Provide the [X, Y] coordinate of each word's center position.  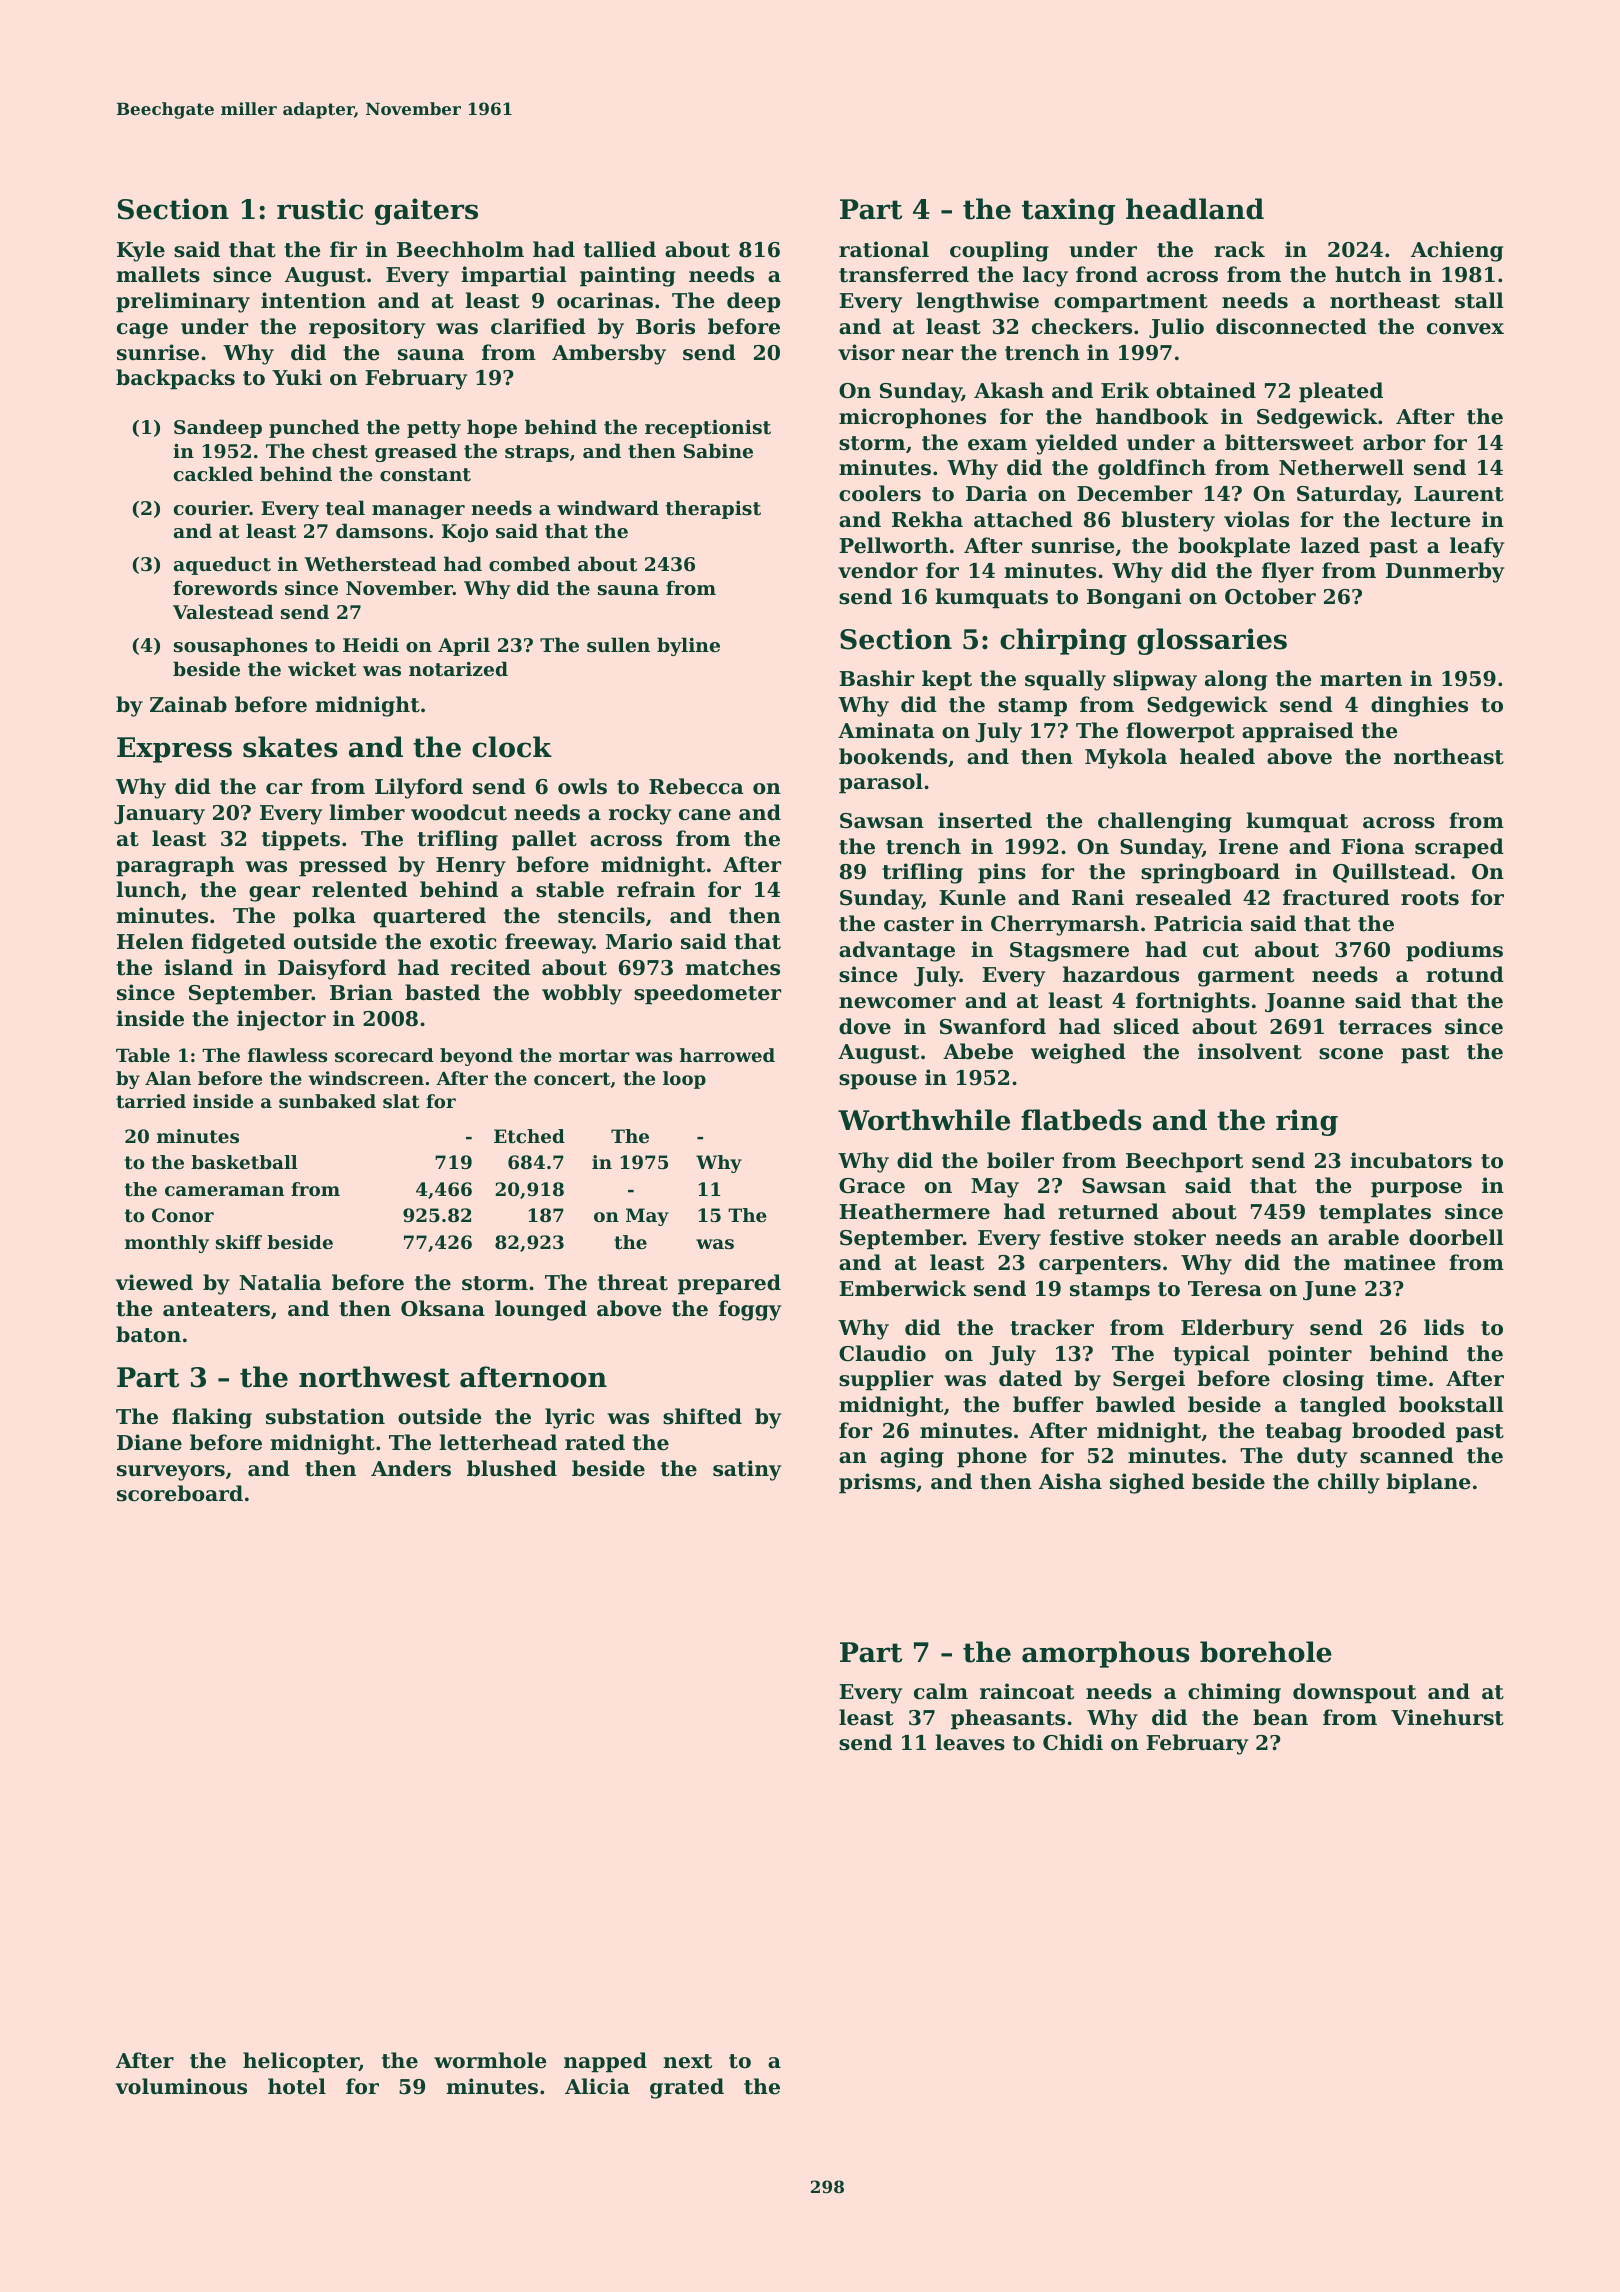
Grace [872, 1186]
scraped [1459, 848]
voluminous [181, 2086]
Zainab [188, 704]
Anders [411, 1468]
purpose [1416, 1190]
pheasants [1008, 1719]
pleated [1341, 392]
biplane [1428, 1483]
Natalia [280, 1282]
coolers [880, 493]
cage [142, 331]
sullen [618, 645]
